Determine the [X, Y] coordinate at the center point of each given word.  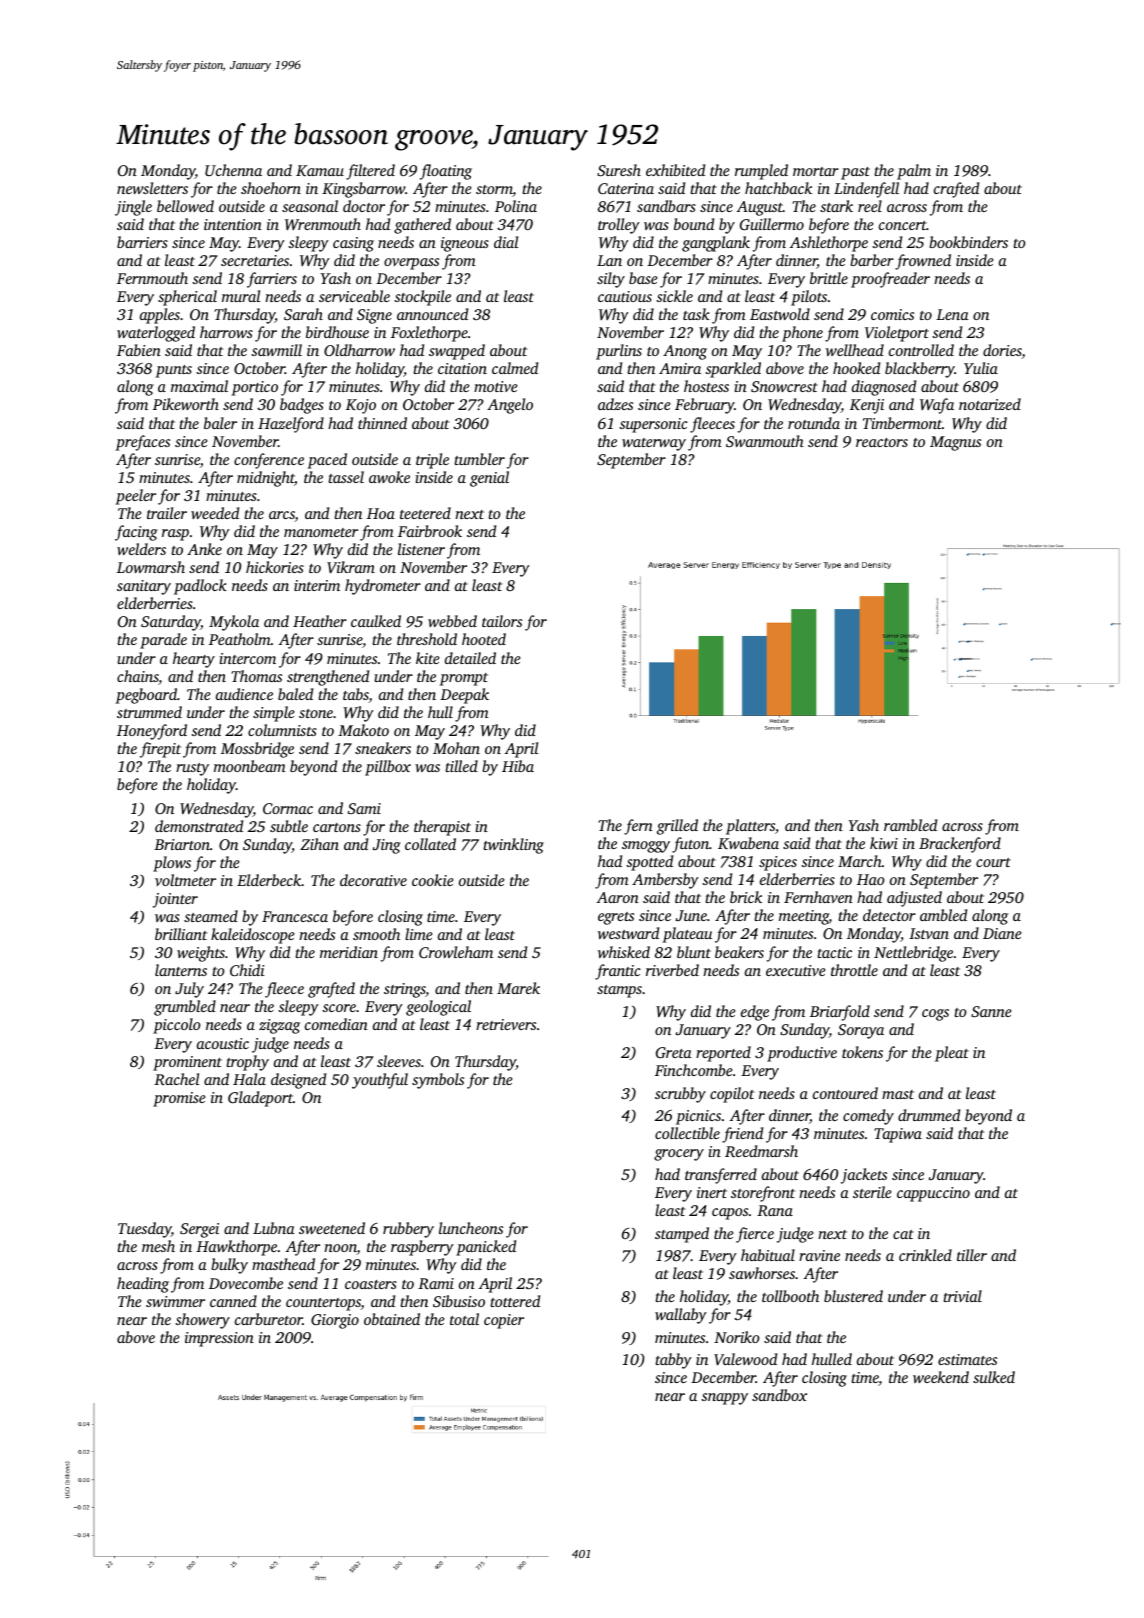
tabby [673, 1361]
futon [690, 845]
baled [295, 694]
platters [750, 827]
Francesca [295, 916]
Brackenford [960, 845]
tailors [502, 621]
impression [219, 1339]
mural [241, 296]
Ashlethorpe [829, 244]
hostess [706, 386]
